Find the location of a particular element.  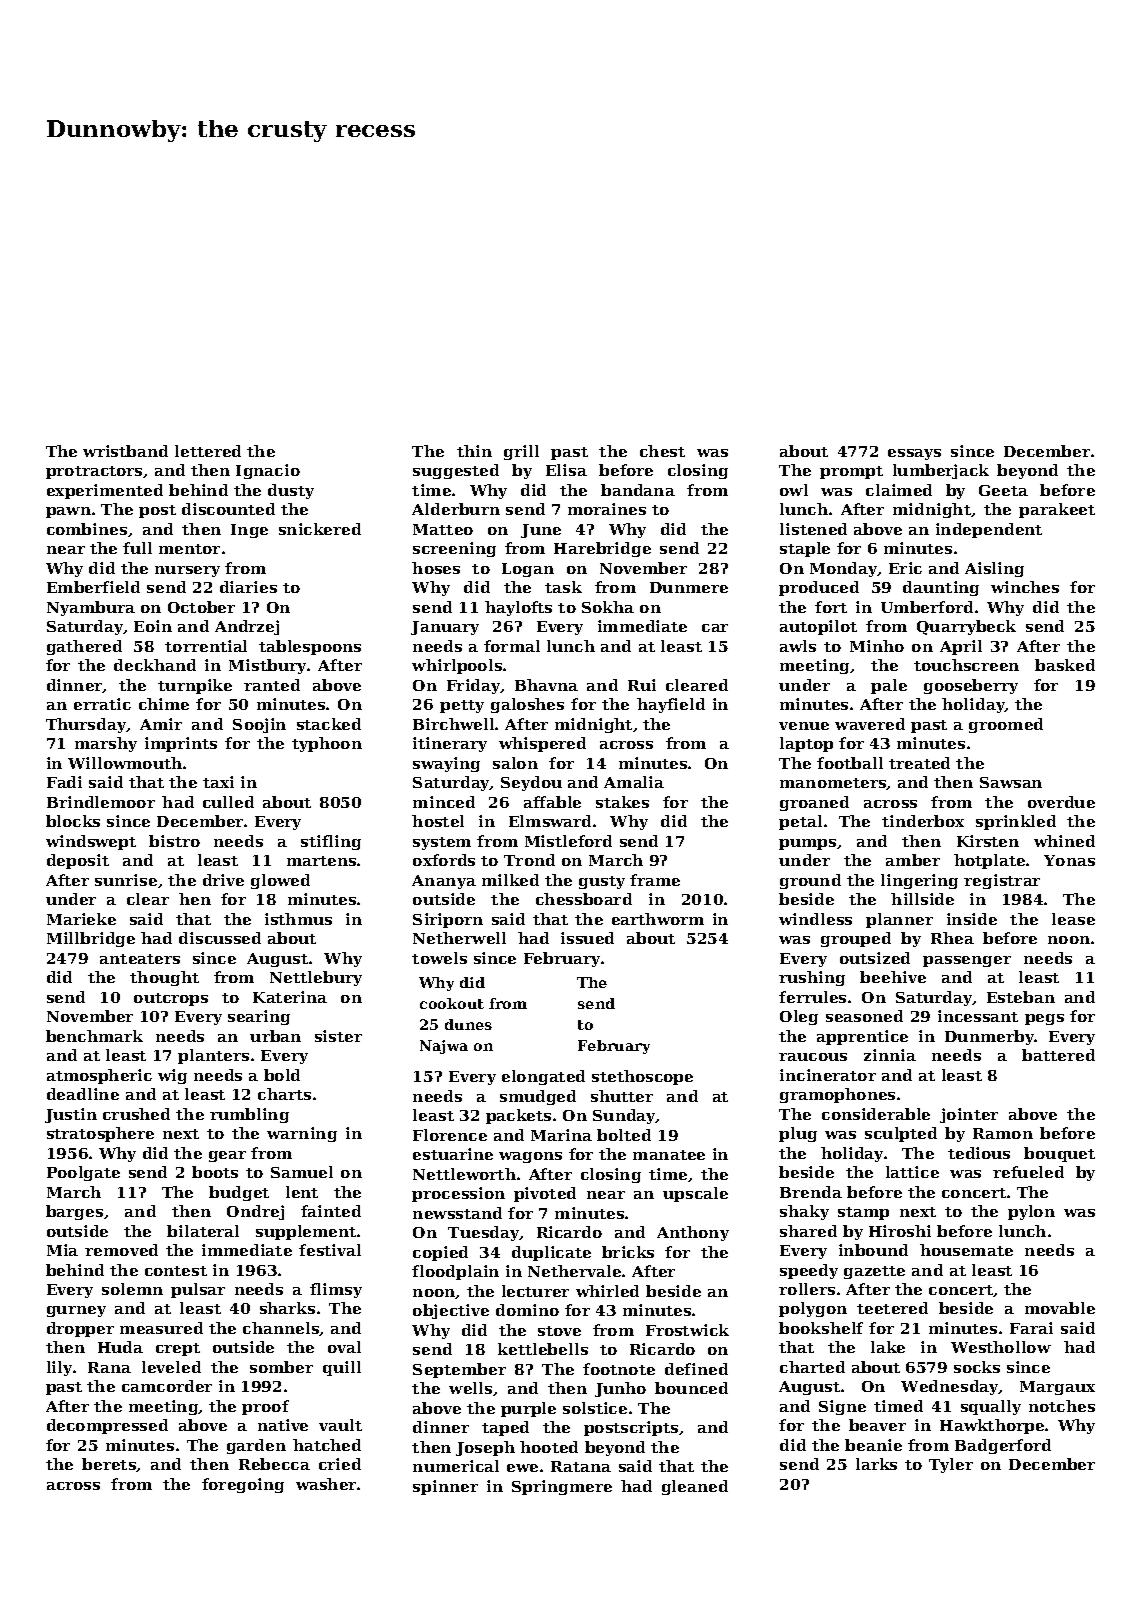

gazette is located at coordinates (874, 1272).
